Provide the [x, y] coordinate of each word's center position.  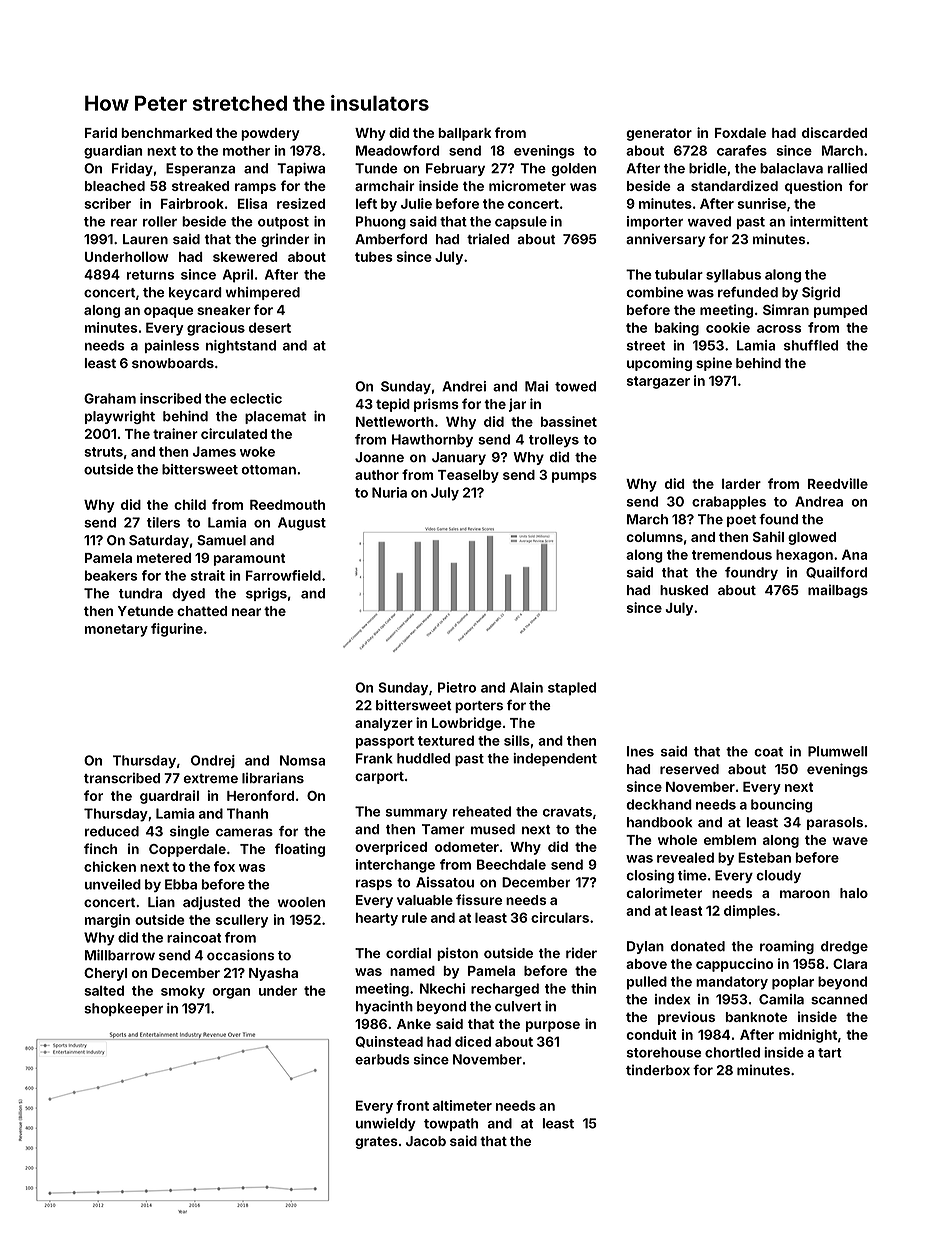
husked [684, 590]
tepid [393, 405]
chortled [732, 1052]
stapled [572, 689]
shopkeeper [123, 1009]
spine [714, 364]
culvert [518, 1006]
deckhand [659, 804]
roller [160, 221]
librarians [273, 778]
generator [659, 134]
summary [417, 814]
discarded [834, 132]
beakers [111, 575]
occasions [240, 955]
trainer [175, 433]
